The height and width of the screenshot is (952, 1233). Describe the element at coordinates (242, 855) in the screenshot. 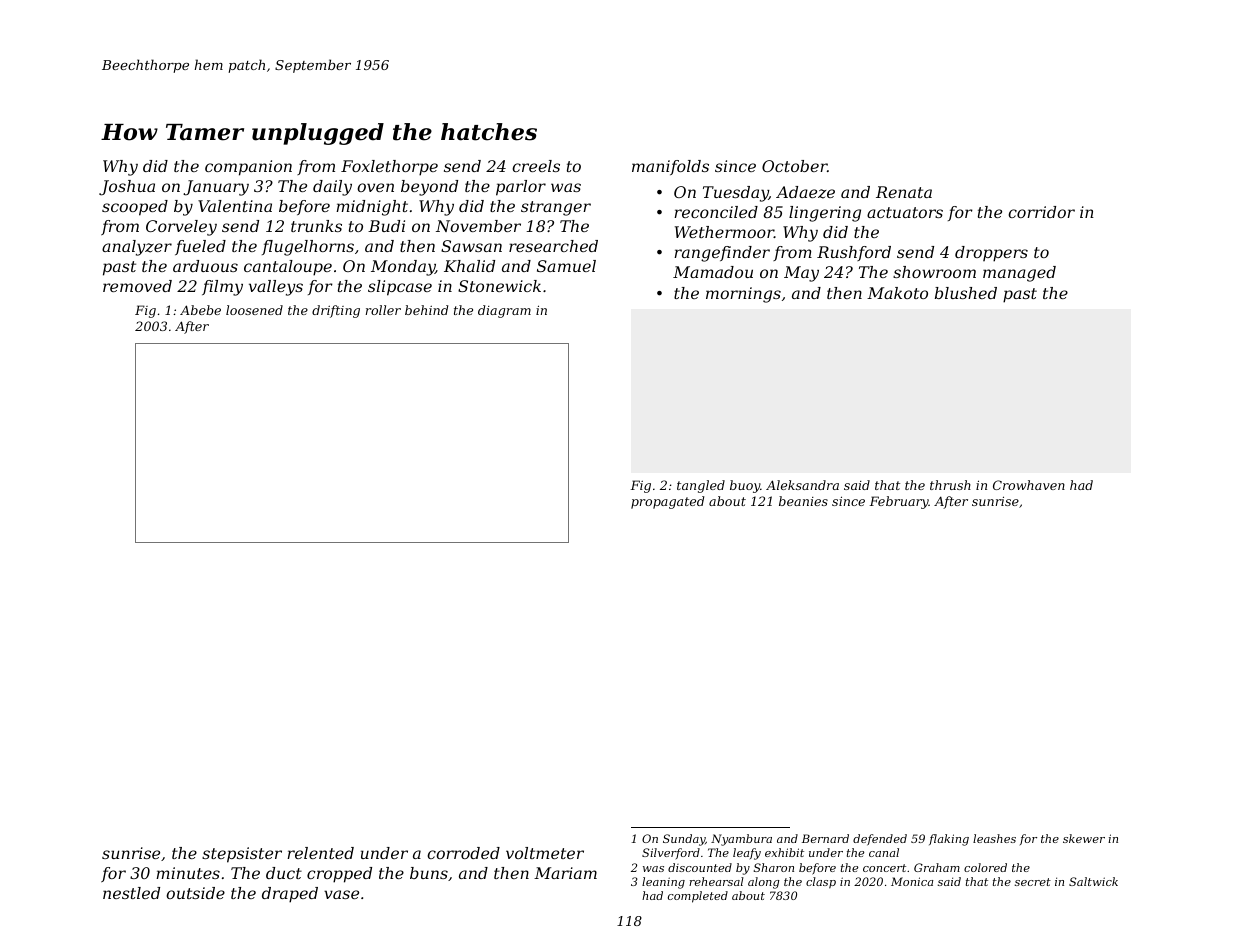

I see `stepsister` at that location.
